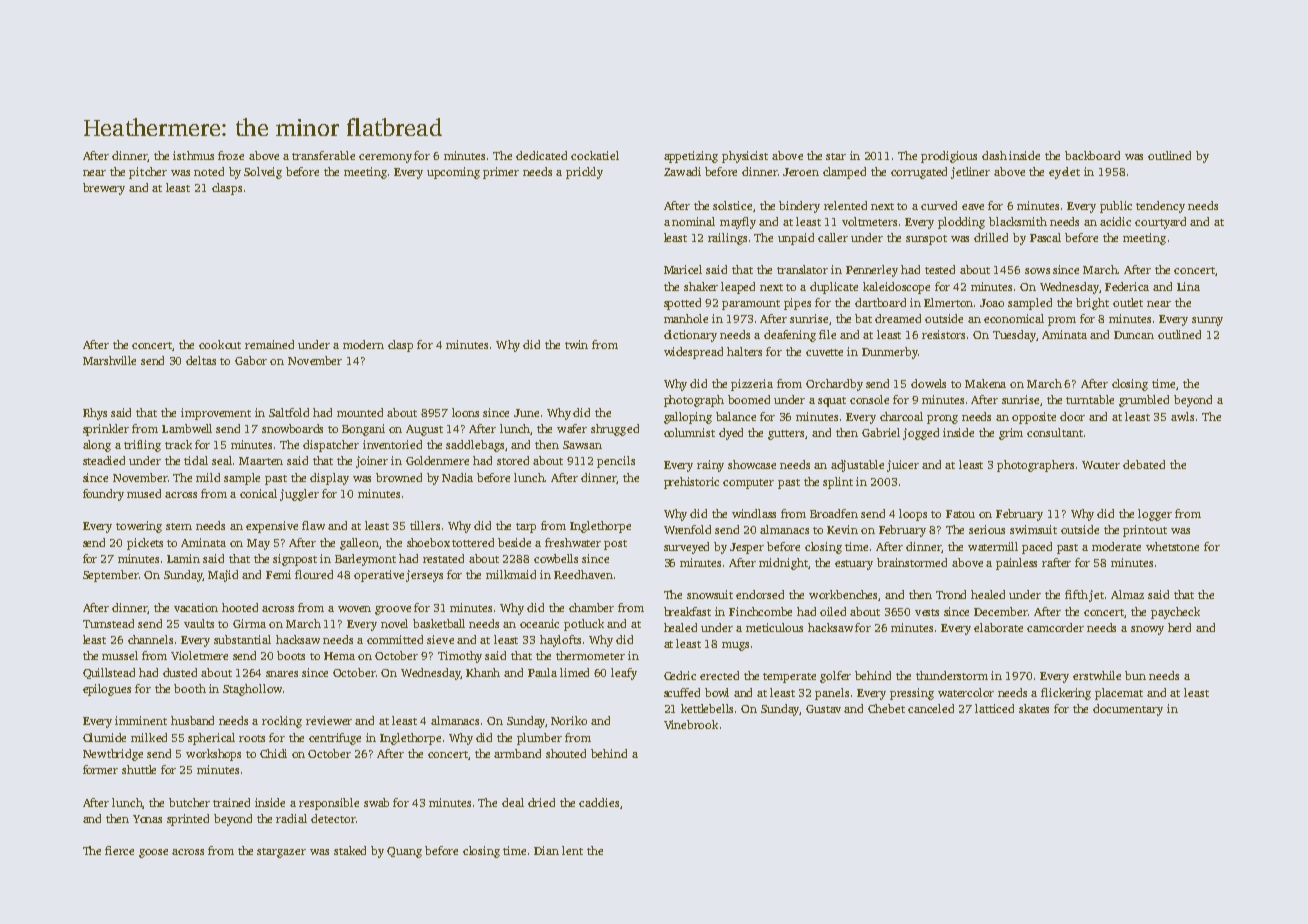 This screenshot has width=1308, height=924. What do you see at coordinates (541, 155) in the screenshot?
I see `dedicated` at bounding box center [541, 155].
